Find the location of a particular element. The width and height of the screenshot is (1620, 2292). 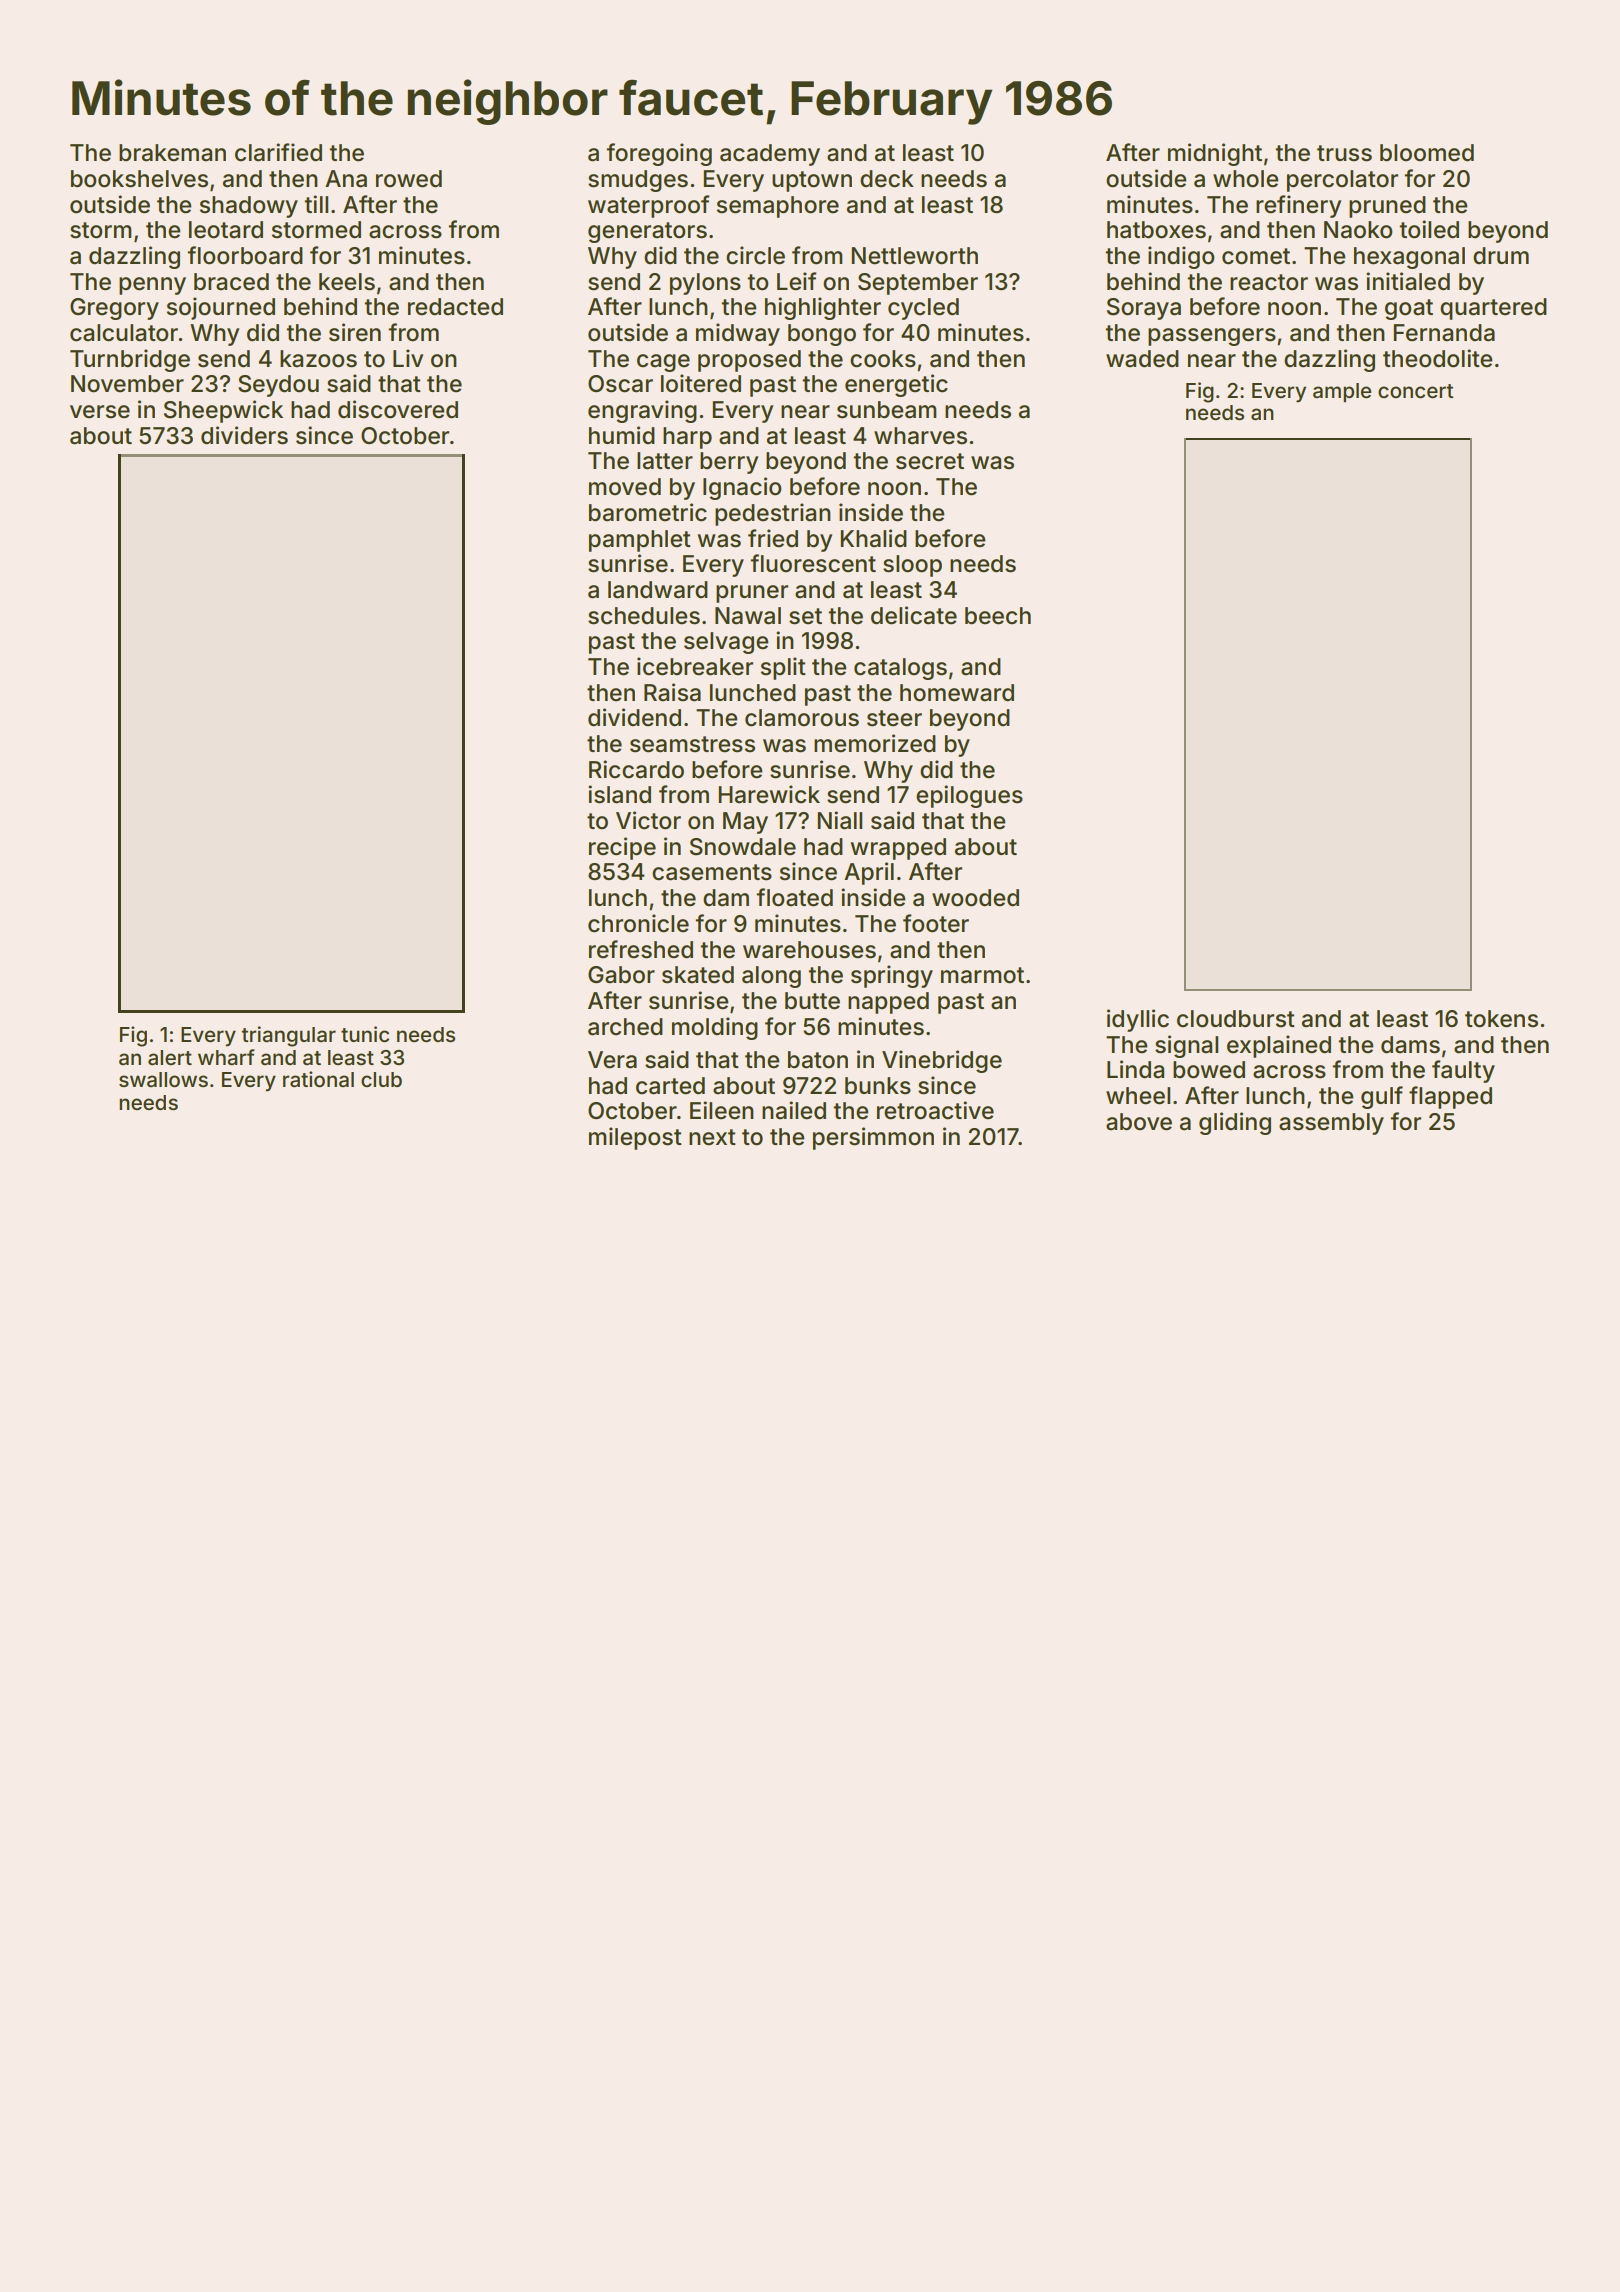

milepost is located at coordinates (635, 1138).
